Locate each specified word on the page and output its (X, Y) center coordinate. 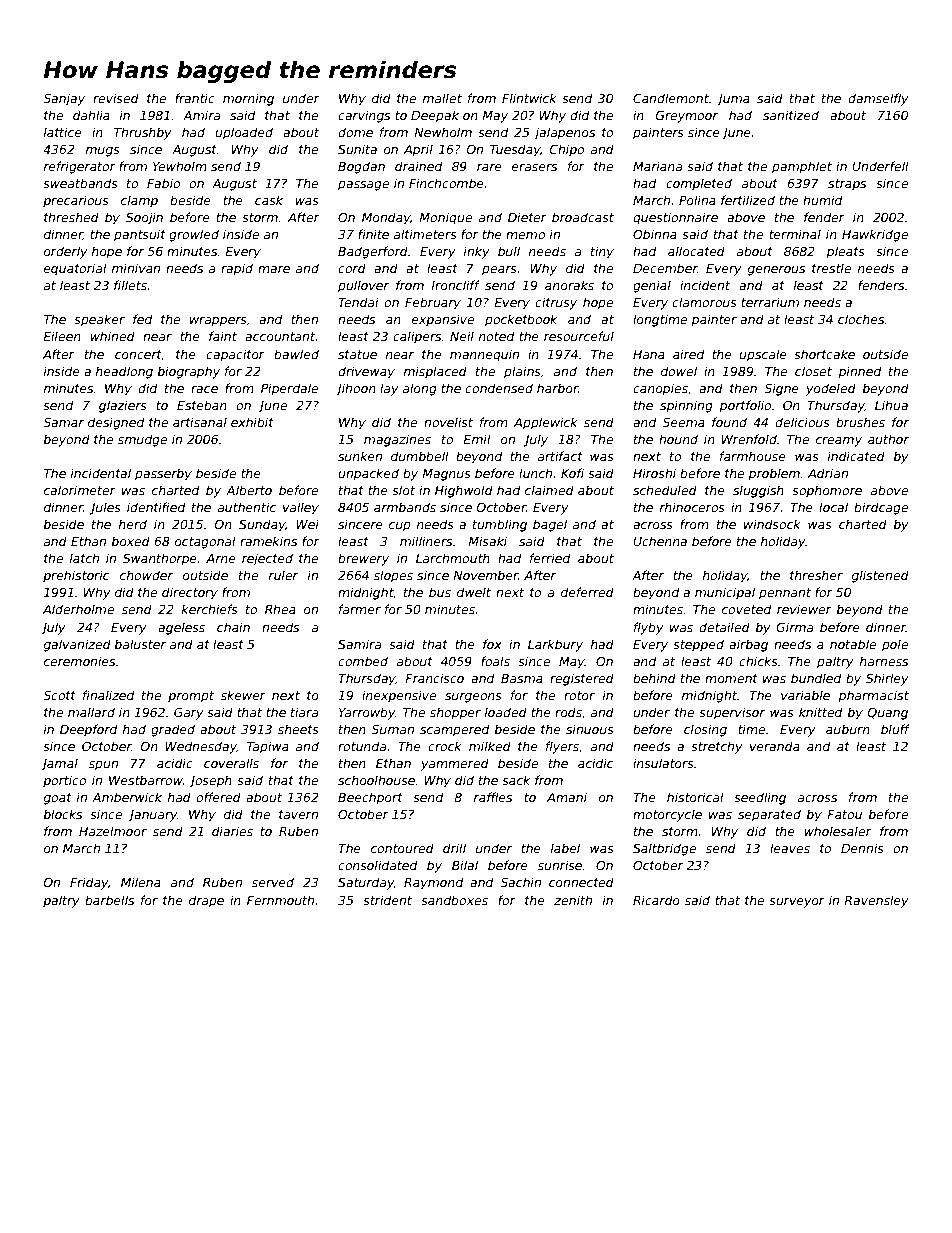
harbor (557, 388)
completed (699, 184)
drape (206, 901)
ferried (550, 558)
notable (853, 644)
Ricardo (656, 900)
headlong (124, 372)
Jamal (59, 764)
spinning (686, 406)
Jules (105, 508)
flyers (562, 747)
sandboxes (454, 900)
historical (695, 797)
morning (248, 99)
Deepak (435, 116)
